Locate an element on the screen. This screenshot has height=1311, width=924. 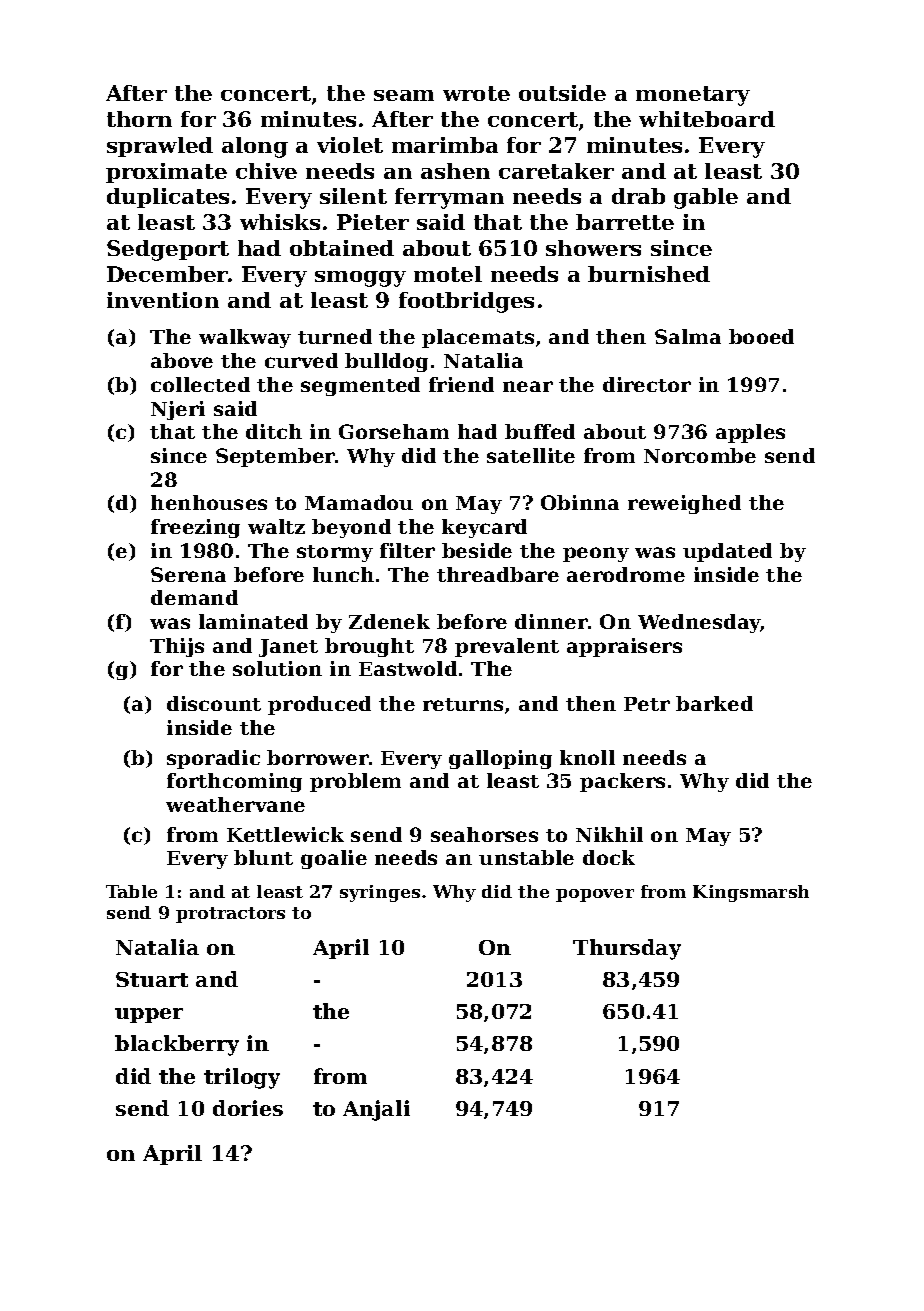
returns is located at coordinates (463, 704).
